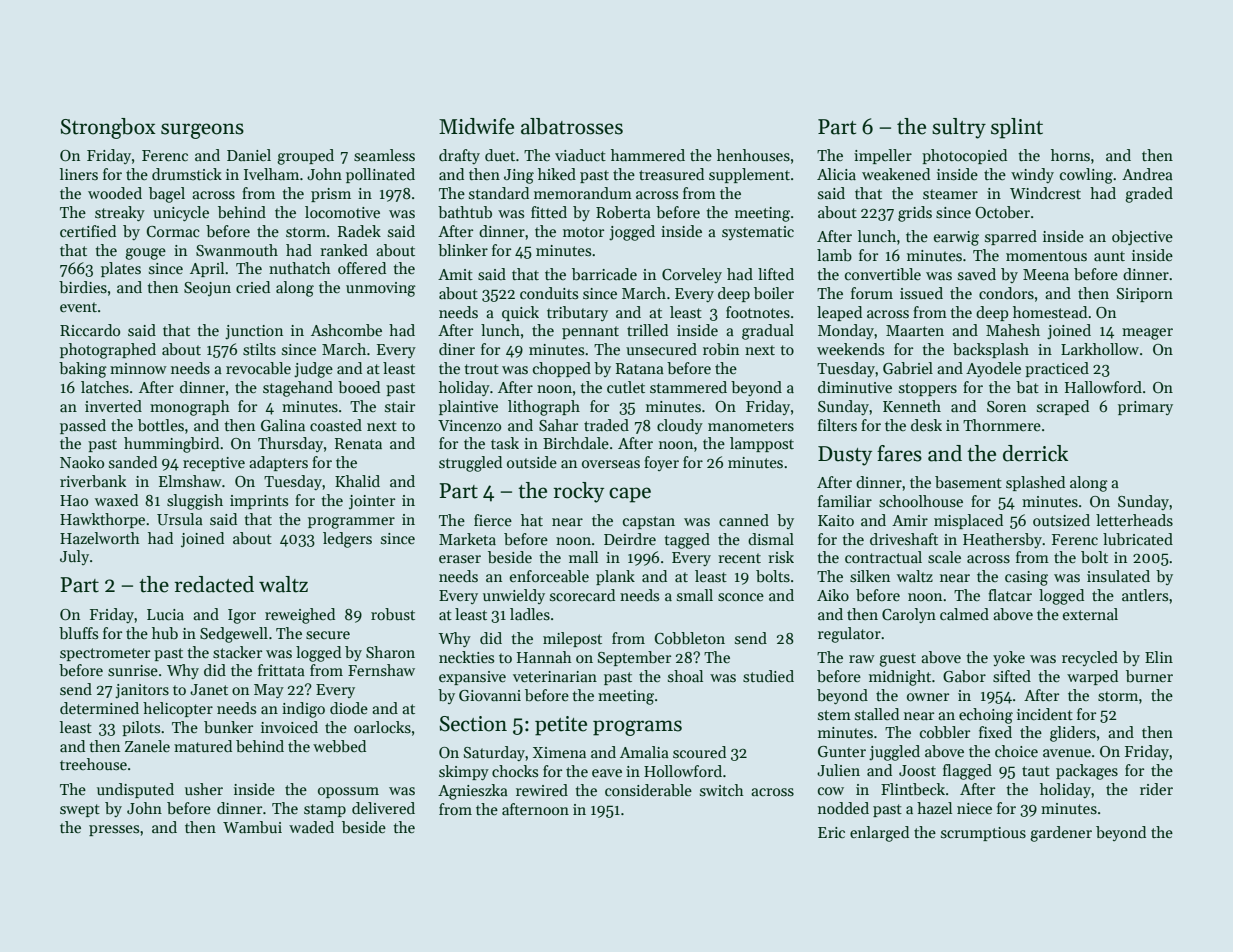 The width and height of the document is (1233, 952). What do you see at coordinates (362, 268) in the document?
I see `offered` at bounding box center [362, 268].
